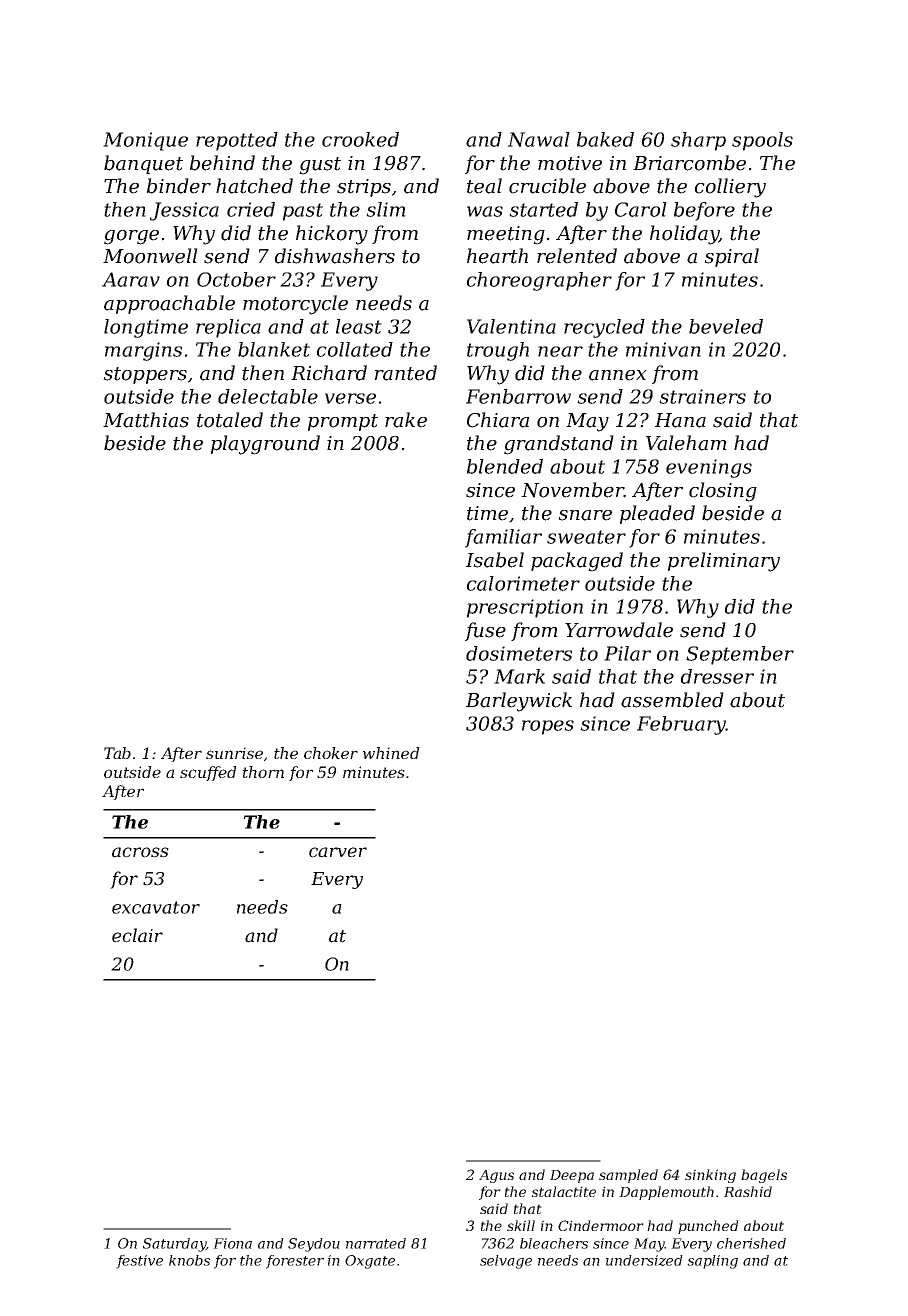 Image resolution: width=908 pixels, height=1316 pixels. Describe the element at coordinates (762, 141) in the screenshot. I see `spools` at that location.
